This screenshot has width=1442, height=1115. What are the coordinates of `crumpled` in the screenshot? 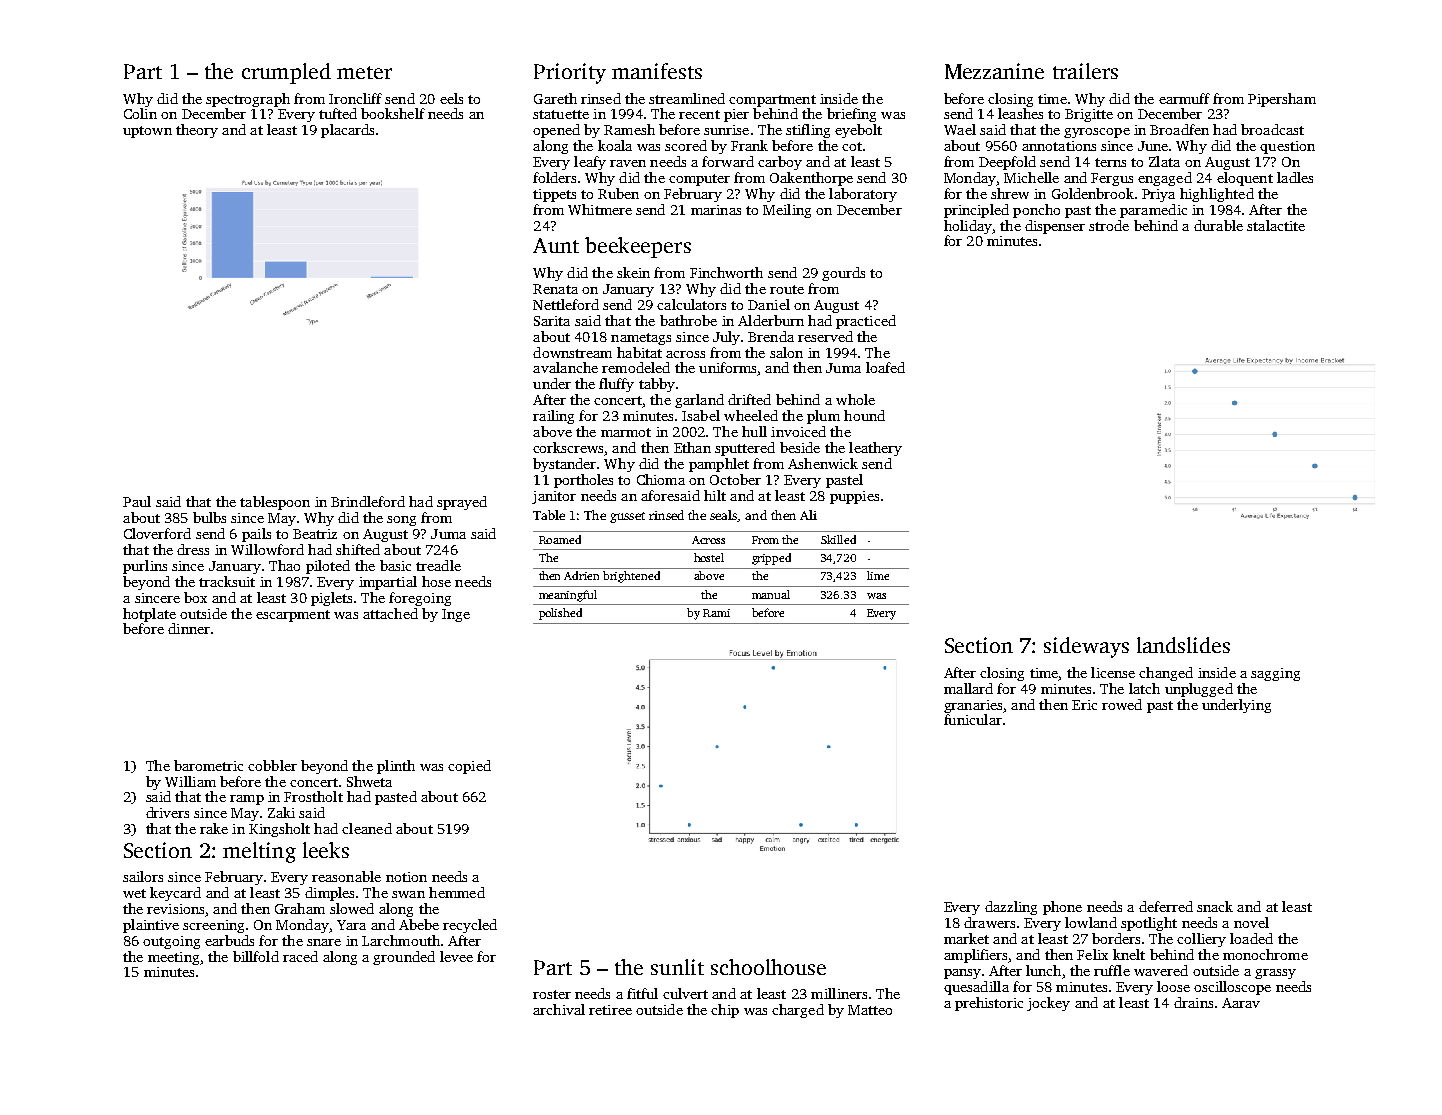 It's located at (286, 73).
